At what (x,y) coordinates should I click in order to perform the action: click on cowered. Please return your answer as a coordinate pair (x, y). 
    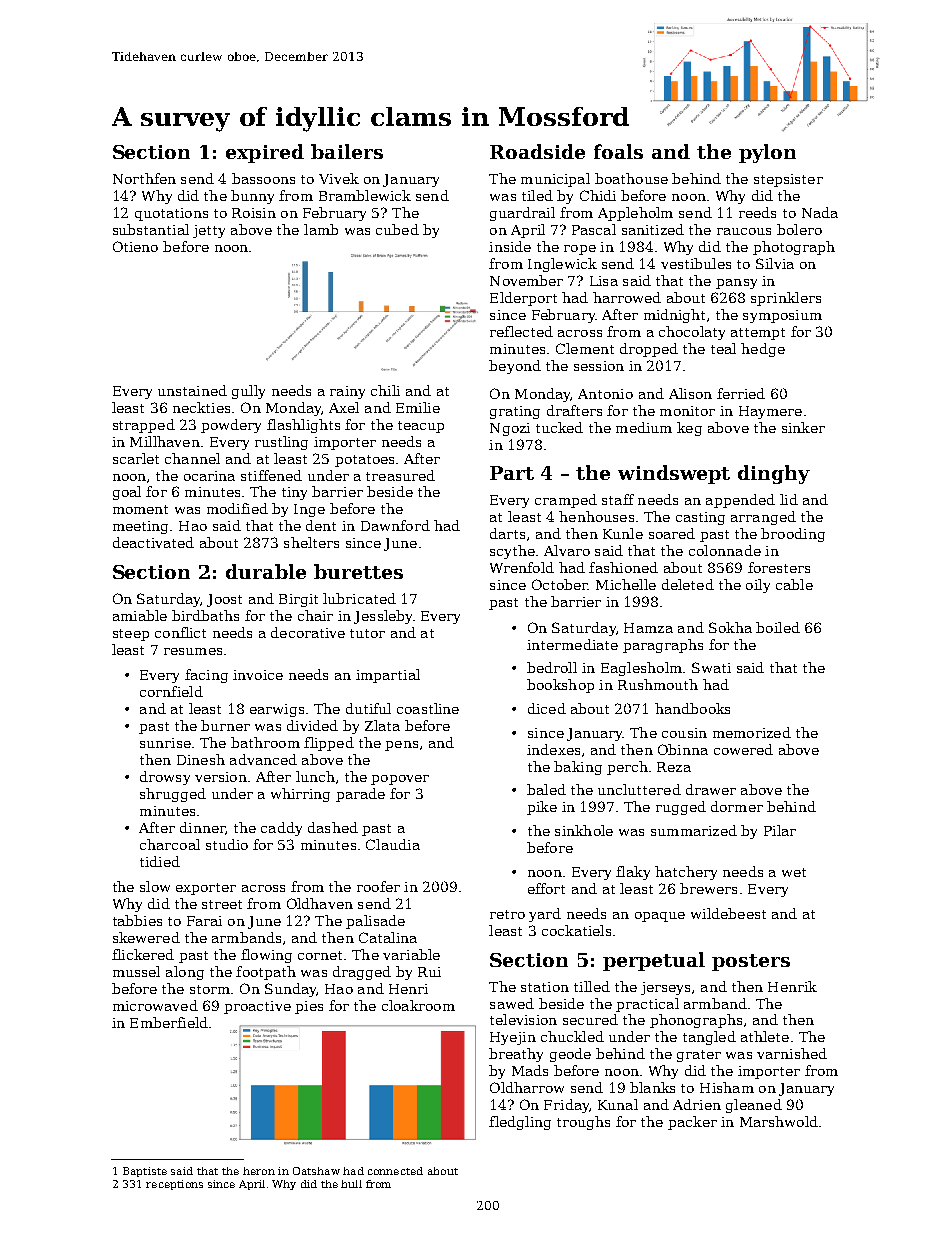
    Looking at the image, I should click on (743, 749).
